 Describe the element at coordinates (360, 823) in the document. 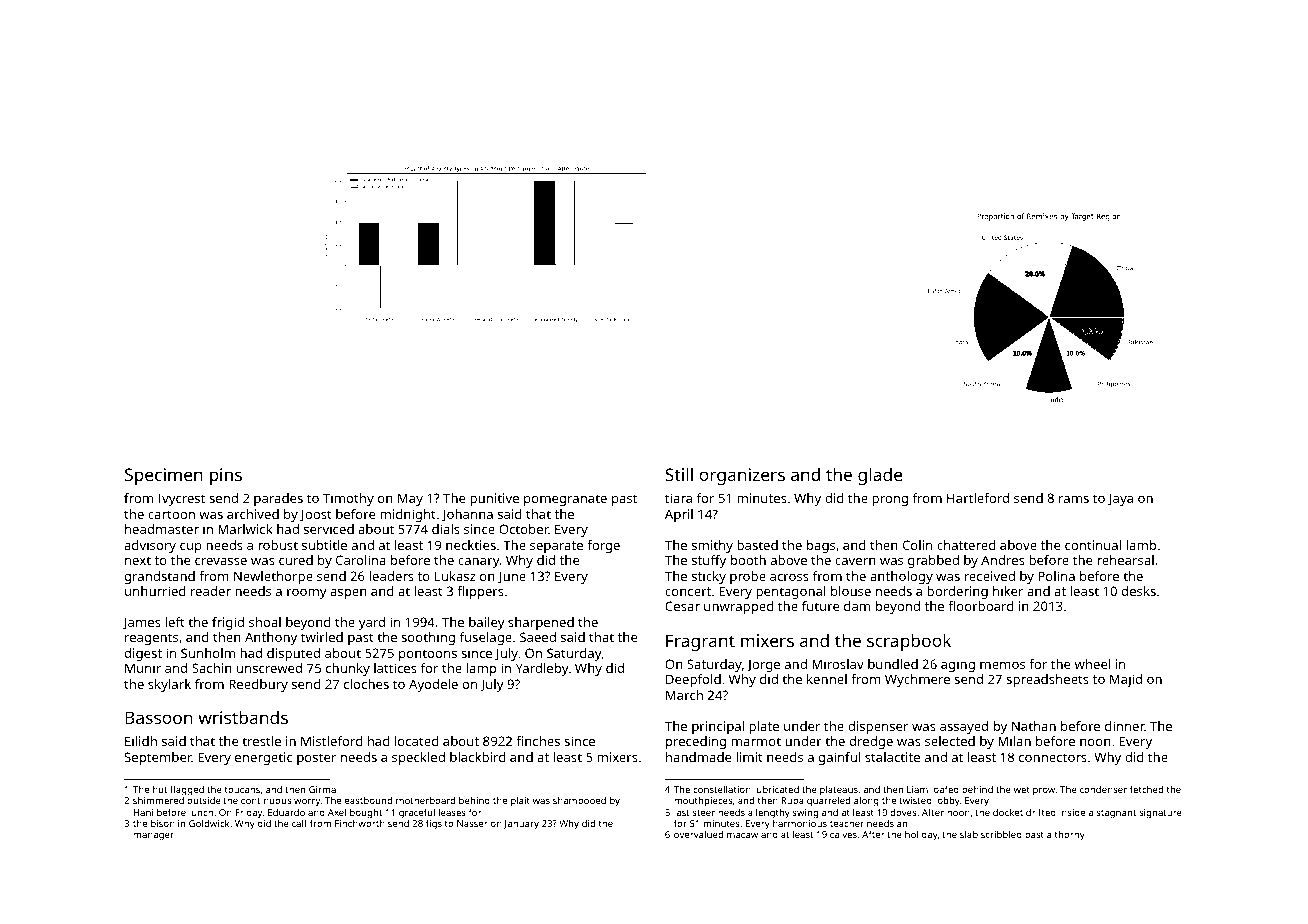

I see `Finchworth` at that location.
